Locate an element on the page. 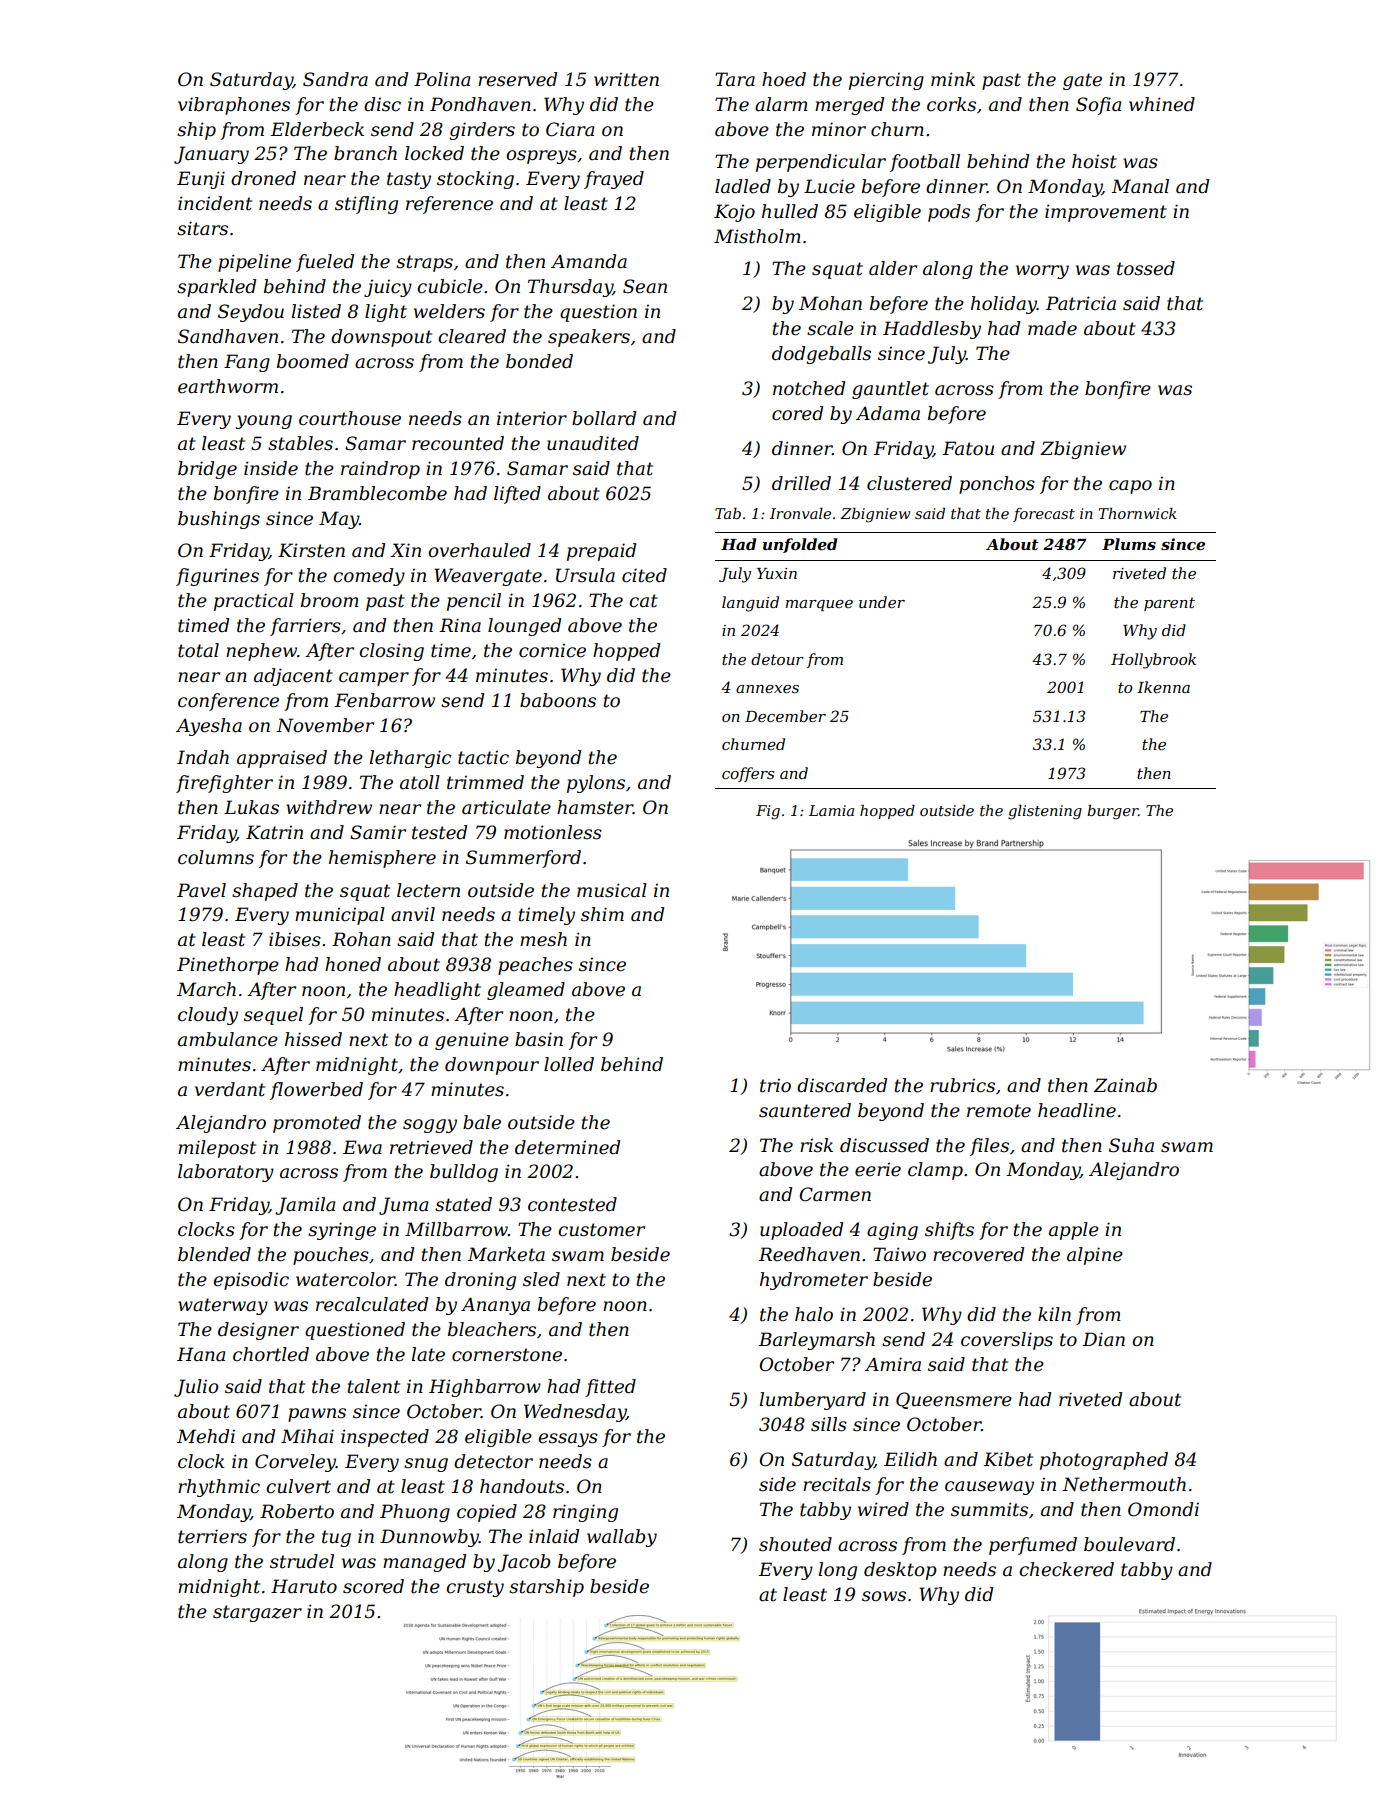 The height and width of the page is (1803, 1393). shouted is located at coordinates (795, 1544).
